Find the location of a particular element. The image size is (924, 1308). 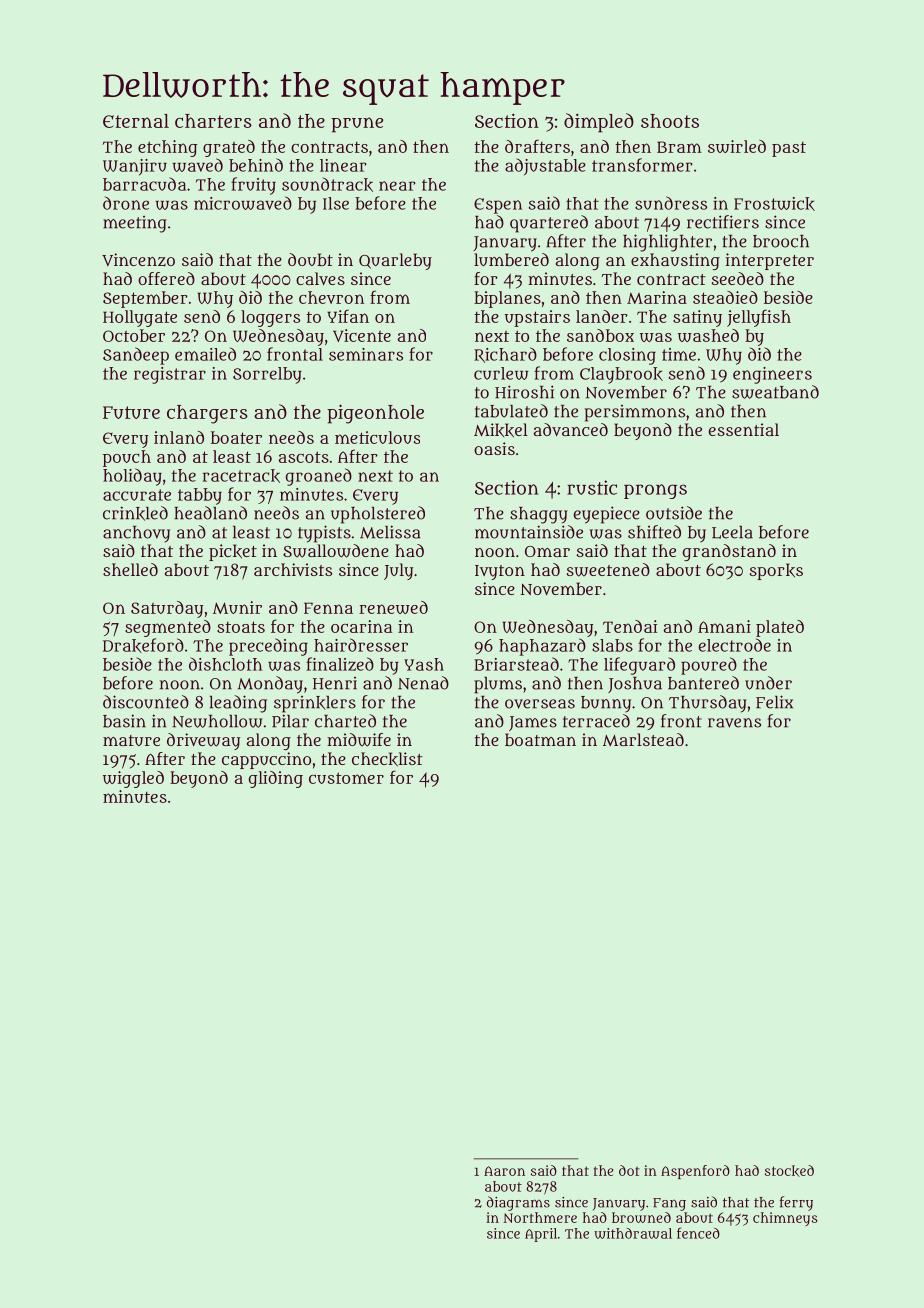

charters is located at coordinates (213, 121).
